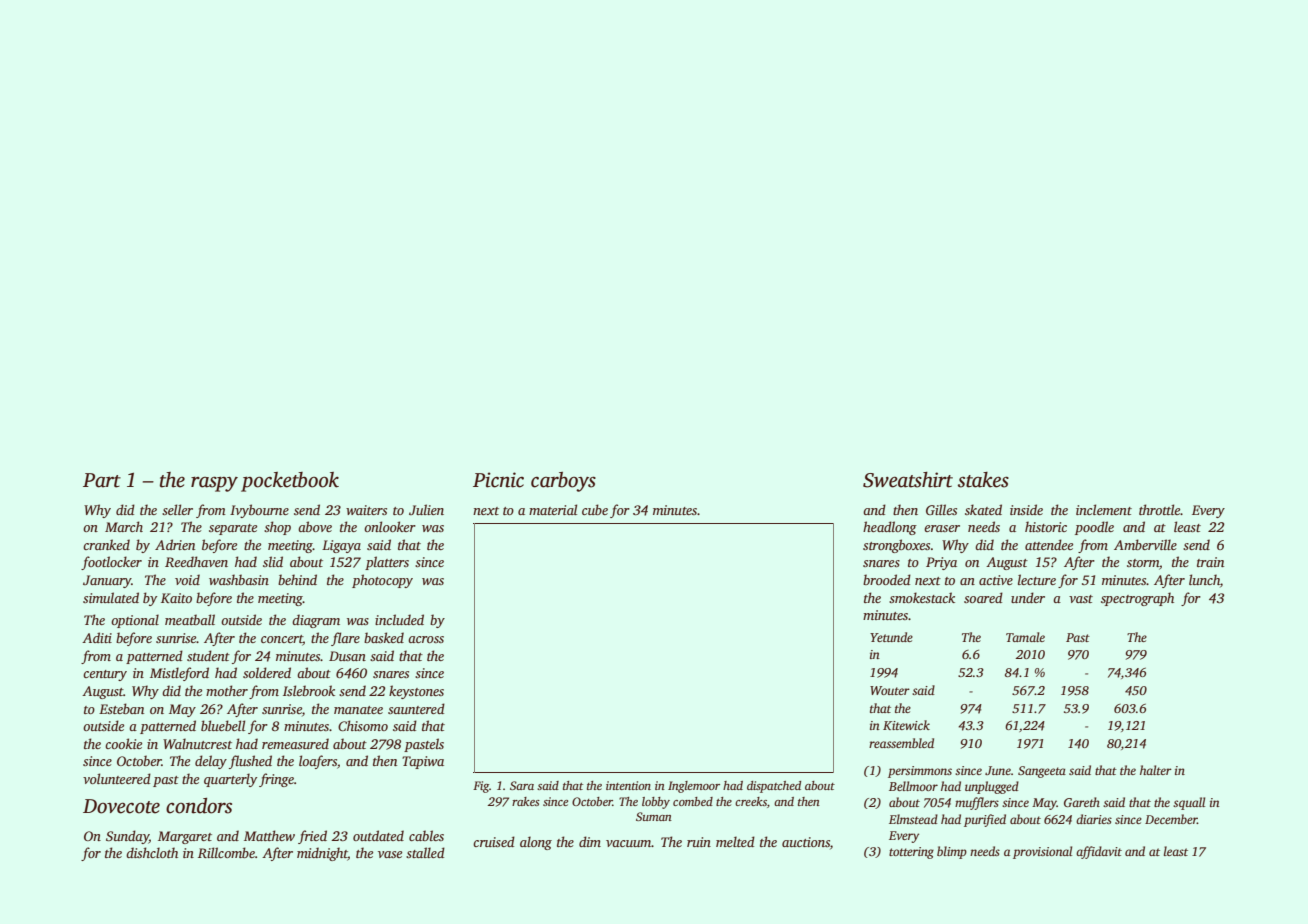 The height and width of the screenshot is (924, 1308). I want to click on Islebrook, so click(309, 690).
